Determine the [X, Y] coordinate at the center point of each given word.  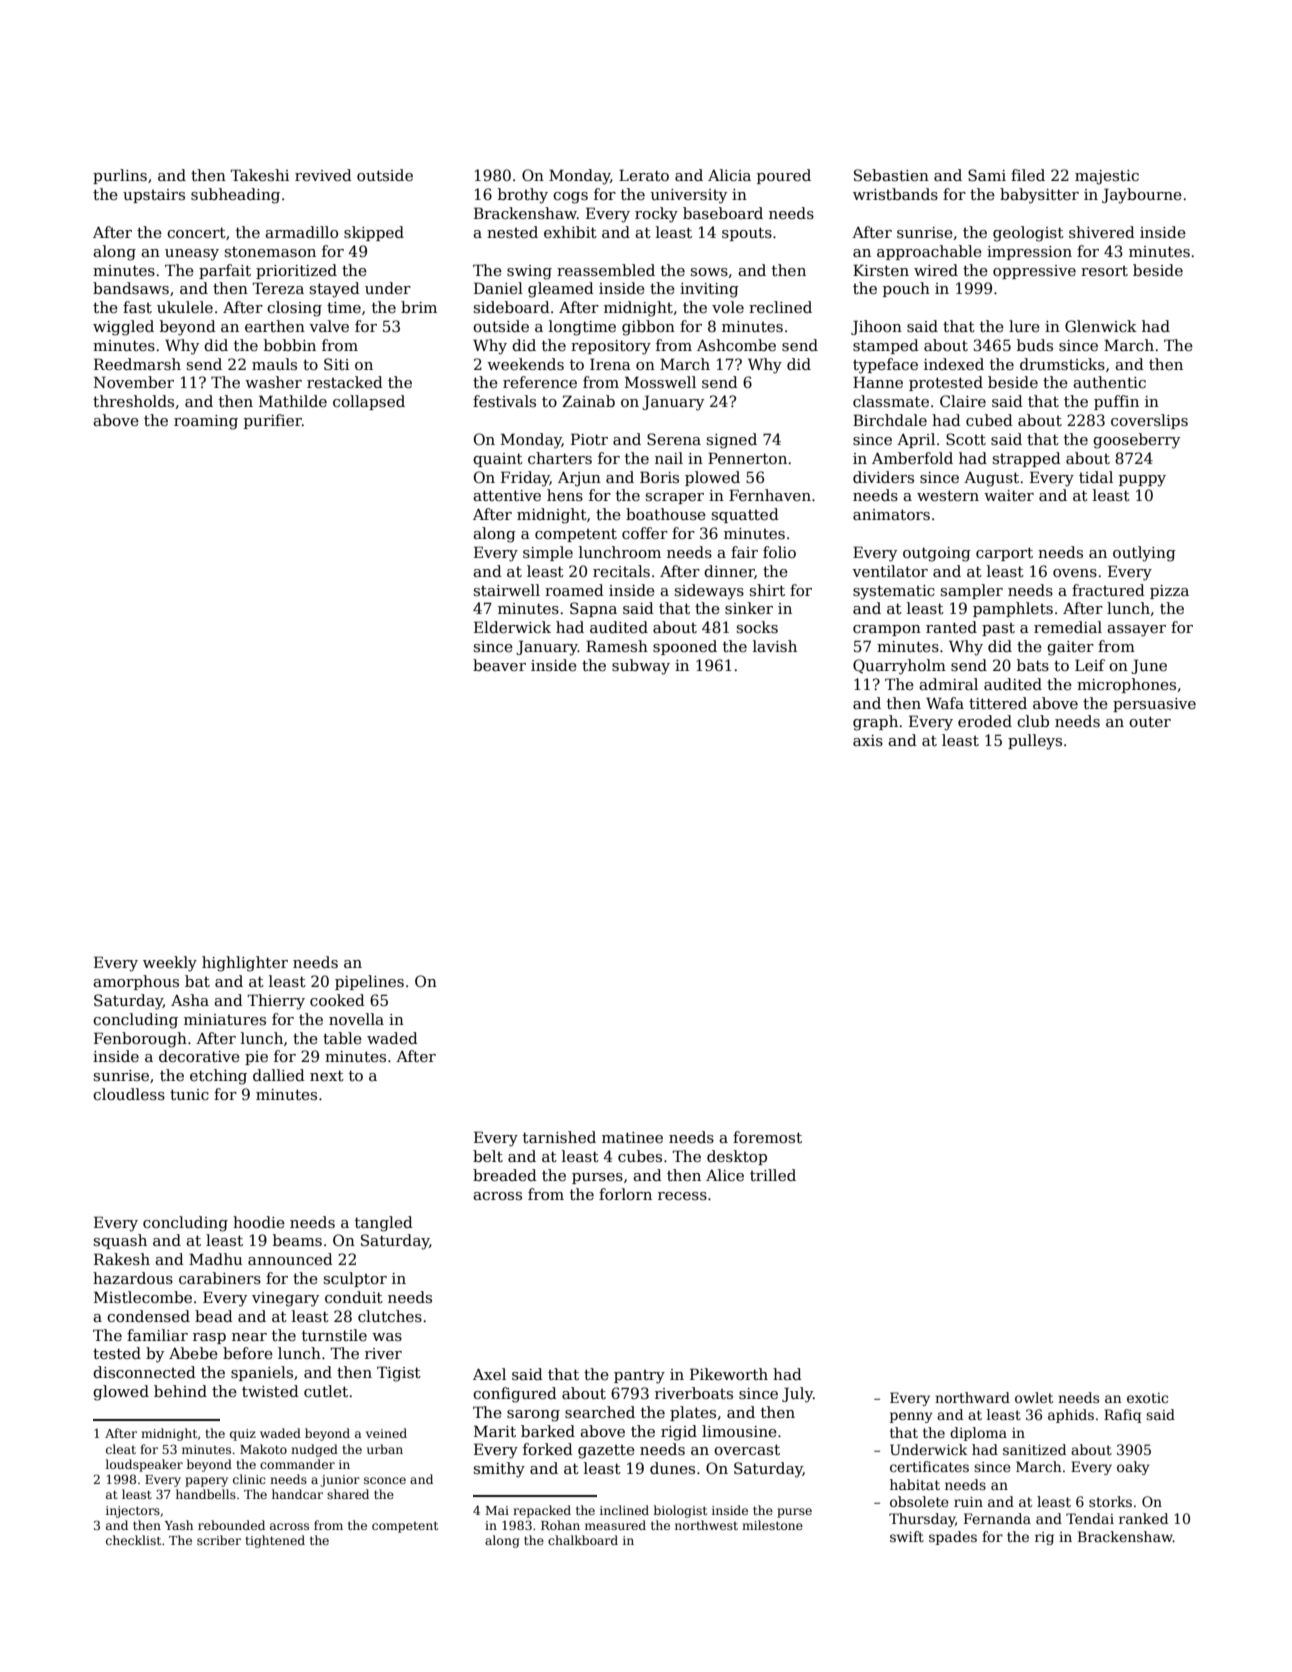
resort [1104, 271]
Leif [1090, 665]
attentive [507, 495]
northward [972, 1397]
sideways [709, 592]
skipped [374, 233]
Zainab [588, 401]
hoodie [259, 1222]
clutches [390, 1316]
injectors [133, 1512]
